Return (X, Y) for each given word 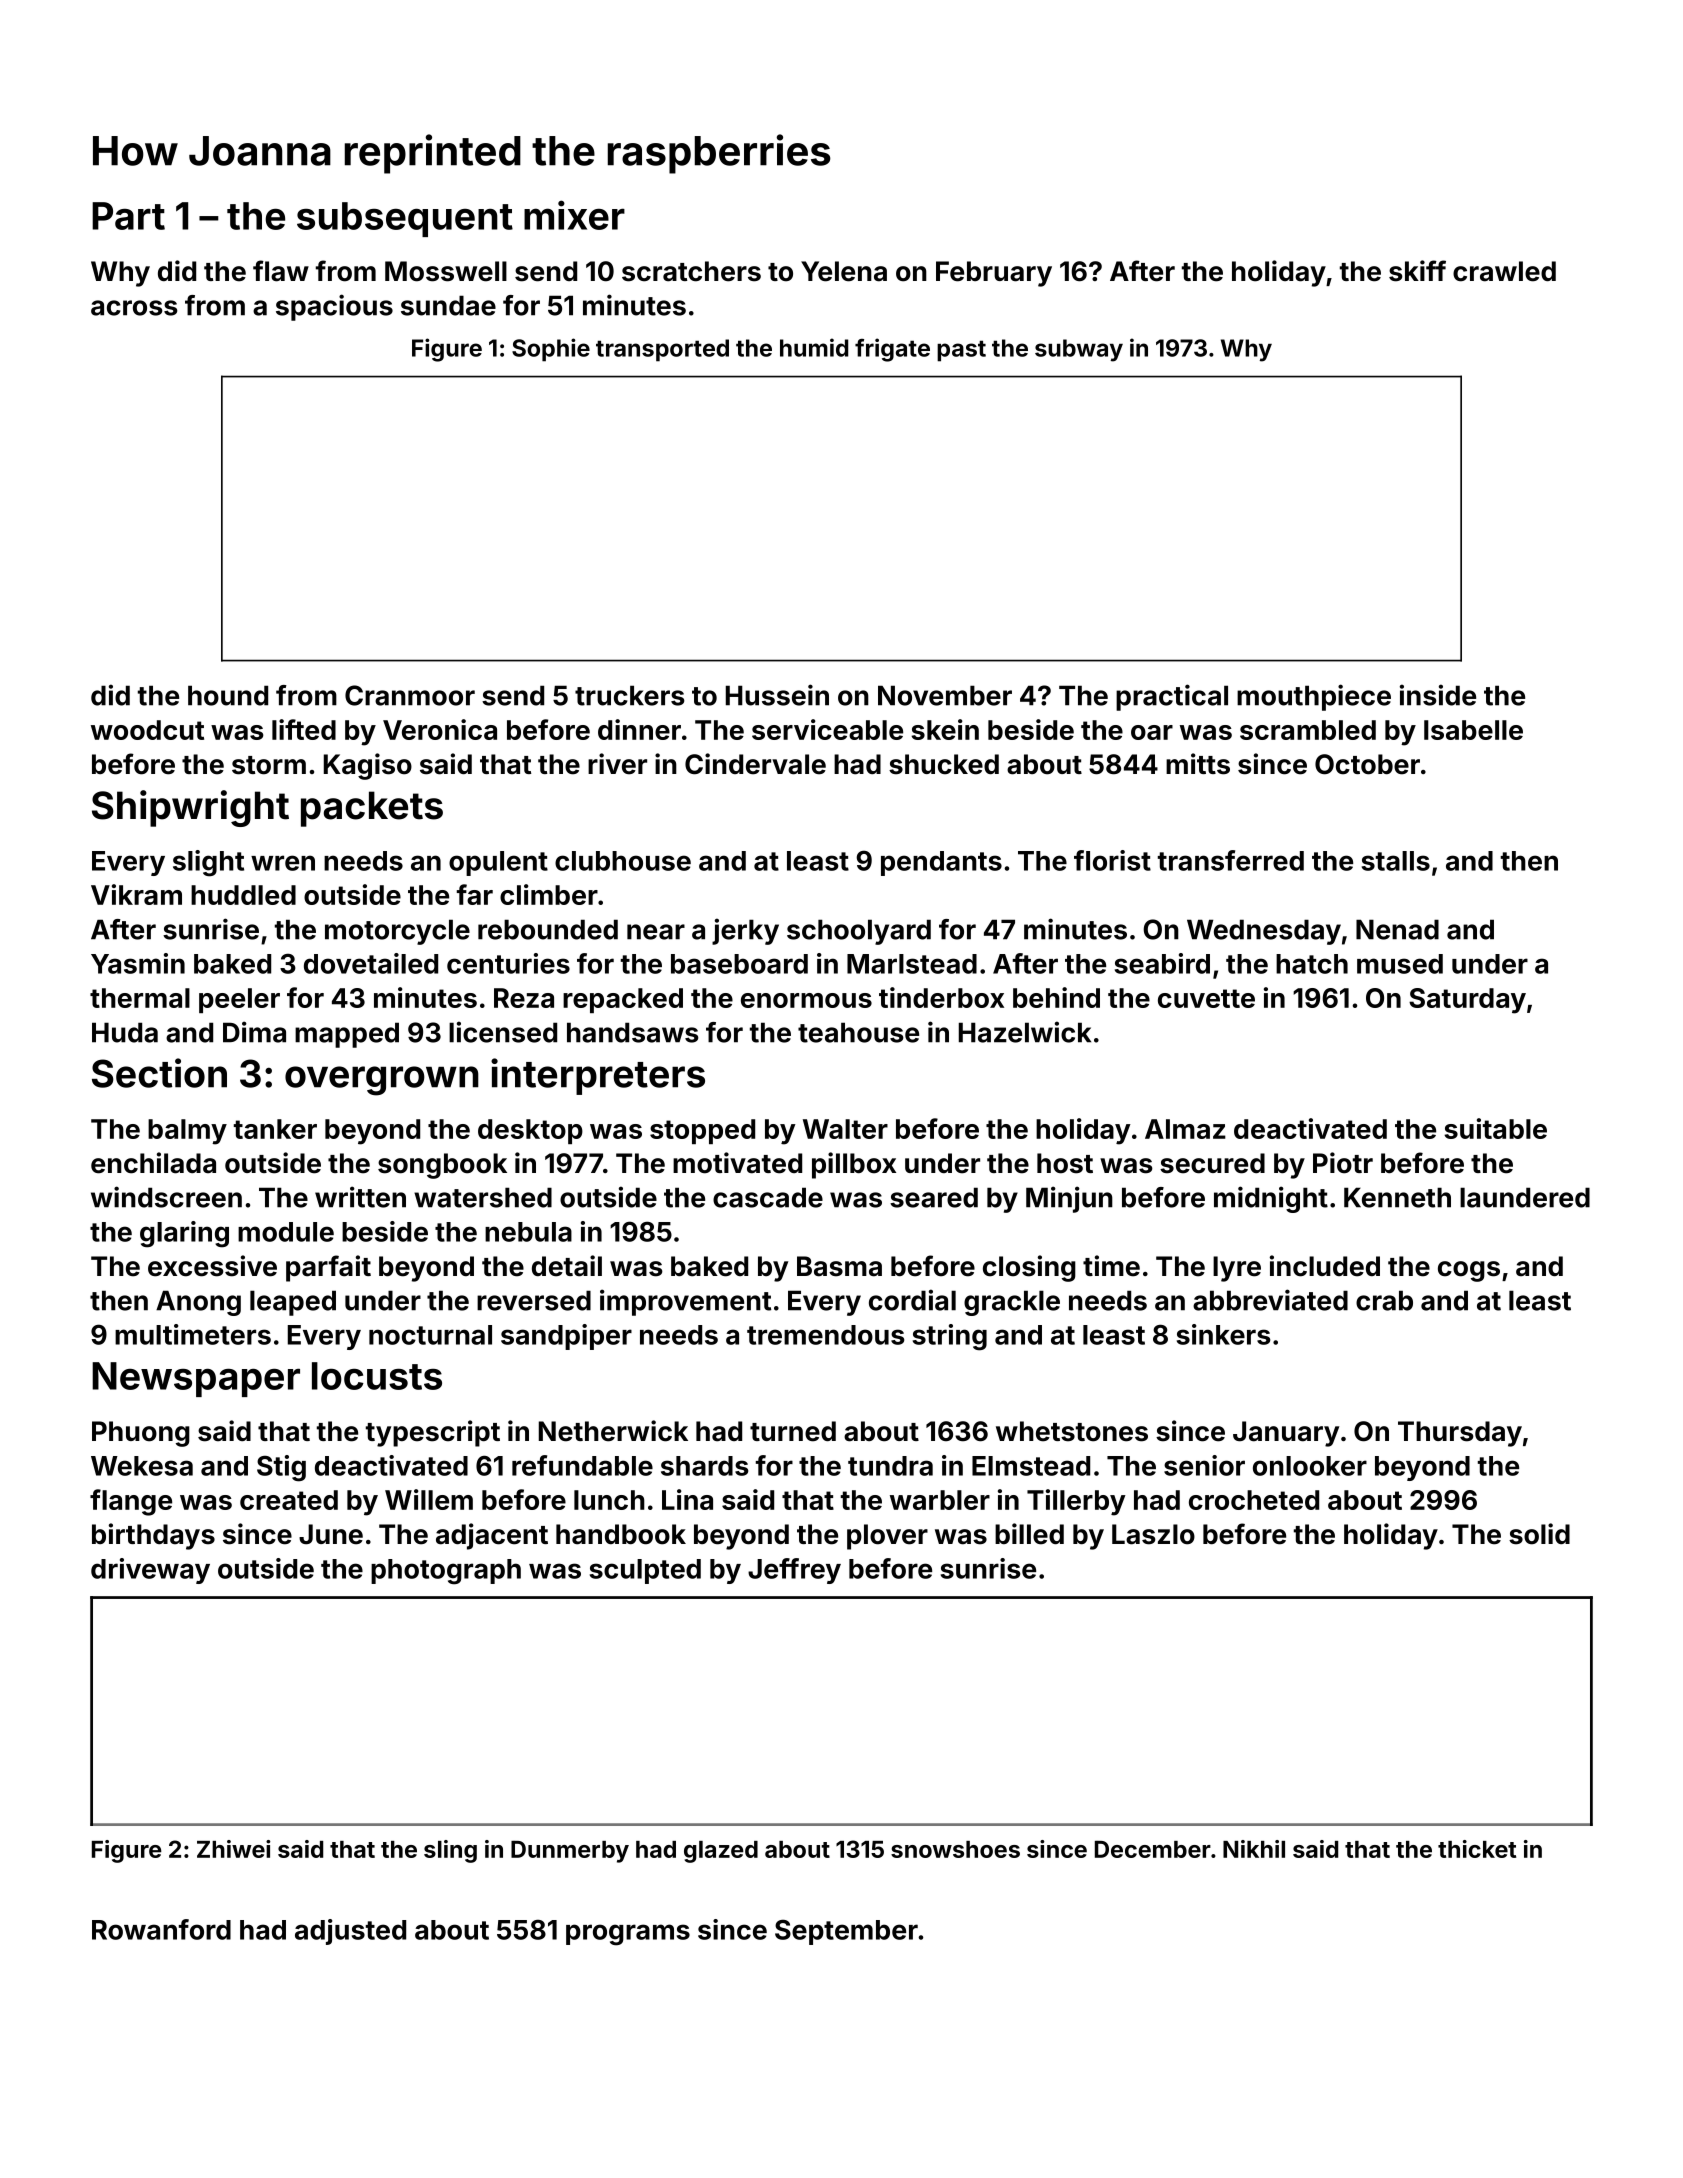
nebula (528, 1232)
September (846, 1932)
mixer (574, 215)
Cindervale (755, 764)
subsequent (405, 219)
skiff (1417, 271)
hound (228, 695)
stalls (1396, 861)
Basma (839, 1266)
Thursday (1460, 1434)
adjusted (350, 1932)
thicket (1477, 1849)
